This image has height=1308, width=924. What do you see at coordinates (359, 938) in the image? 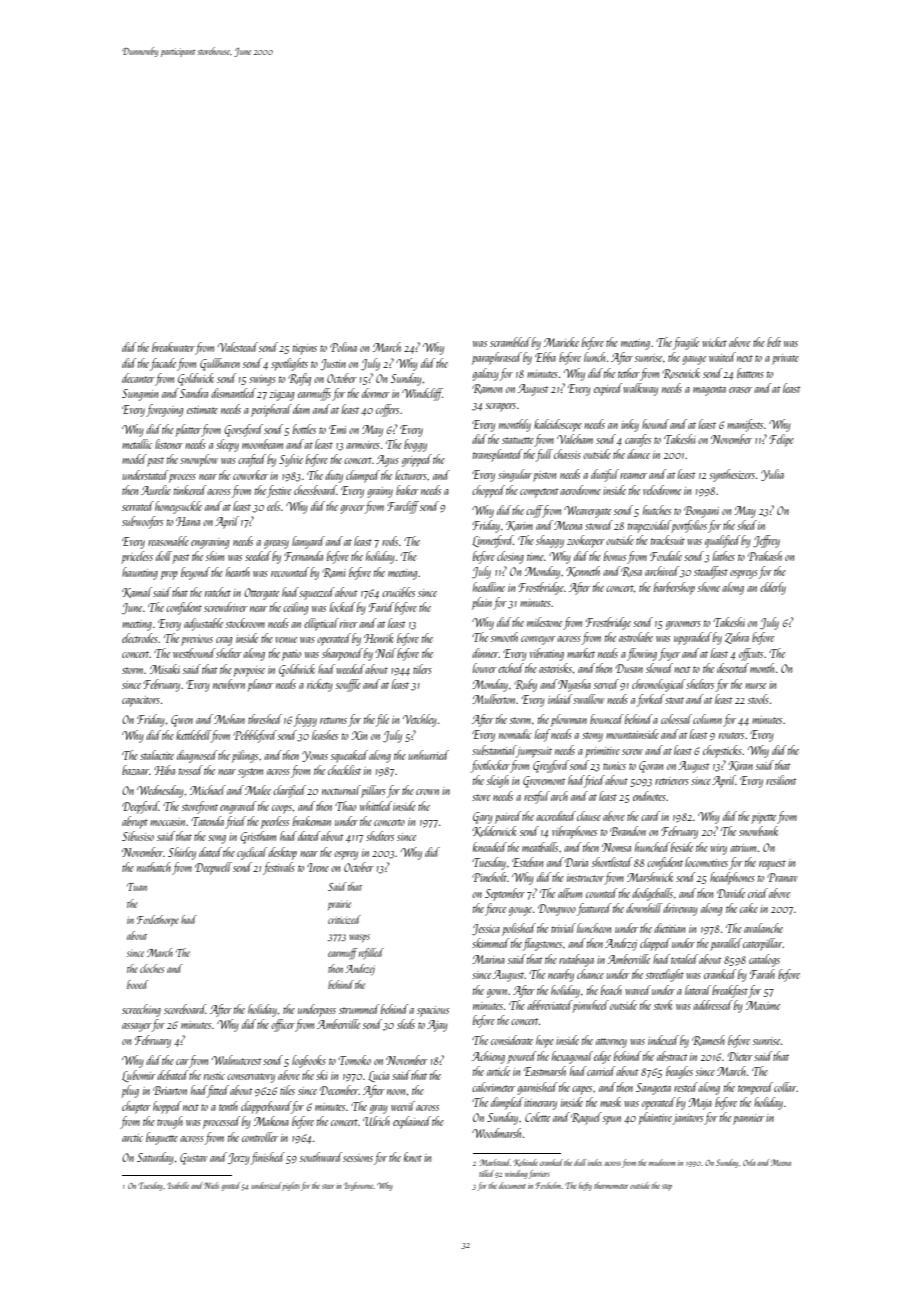
I see `wasps` at bounding box center [359, 938].
